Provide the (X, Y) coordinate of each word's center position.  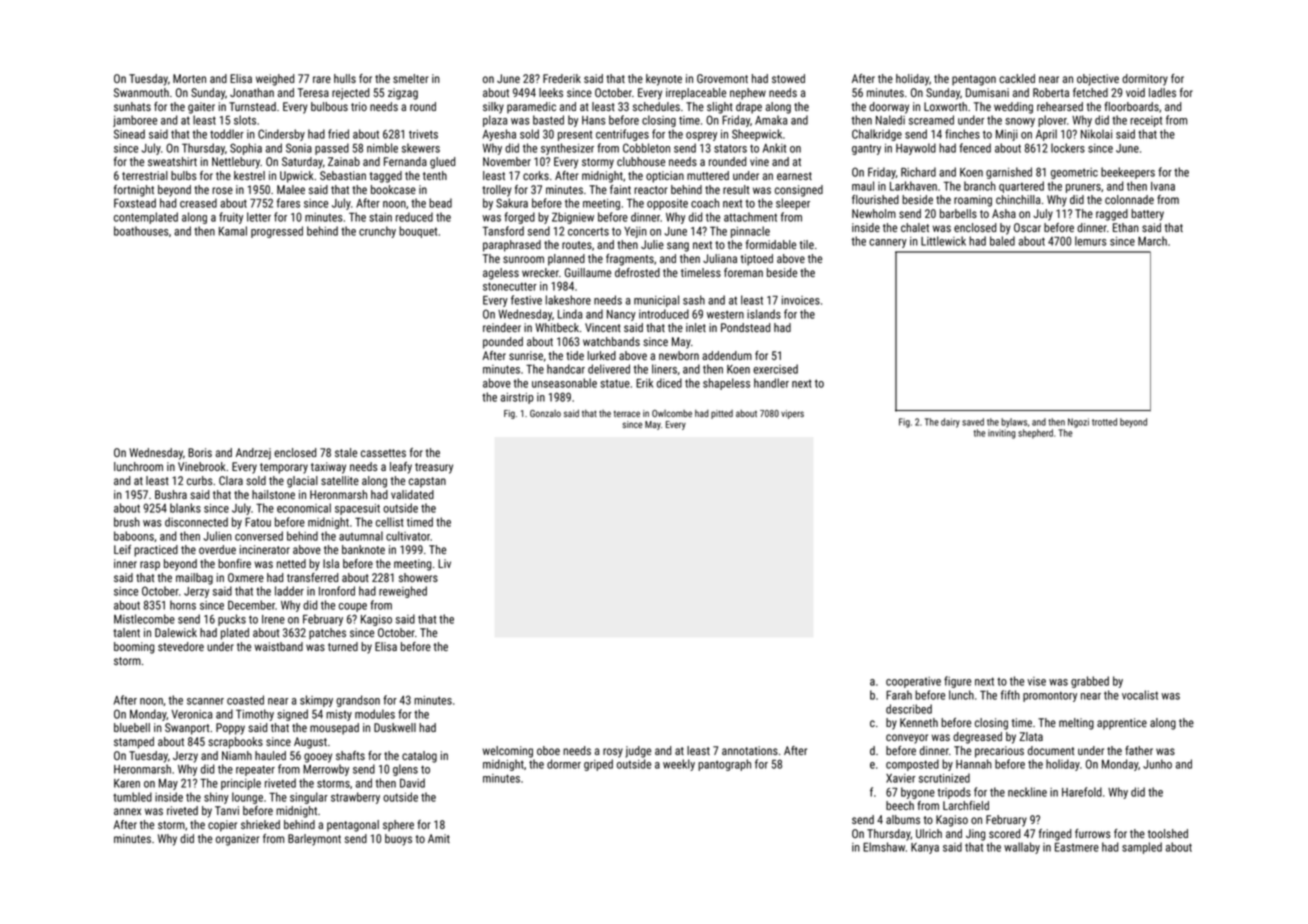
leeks (551, 92)
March (1152, 241)
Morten (189, 78)
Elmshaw (884, 847)
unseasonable (564, 383)
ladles (1162, 92)
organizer (238, 840)
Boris (200, 452)
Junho (1157, 764)
